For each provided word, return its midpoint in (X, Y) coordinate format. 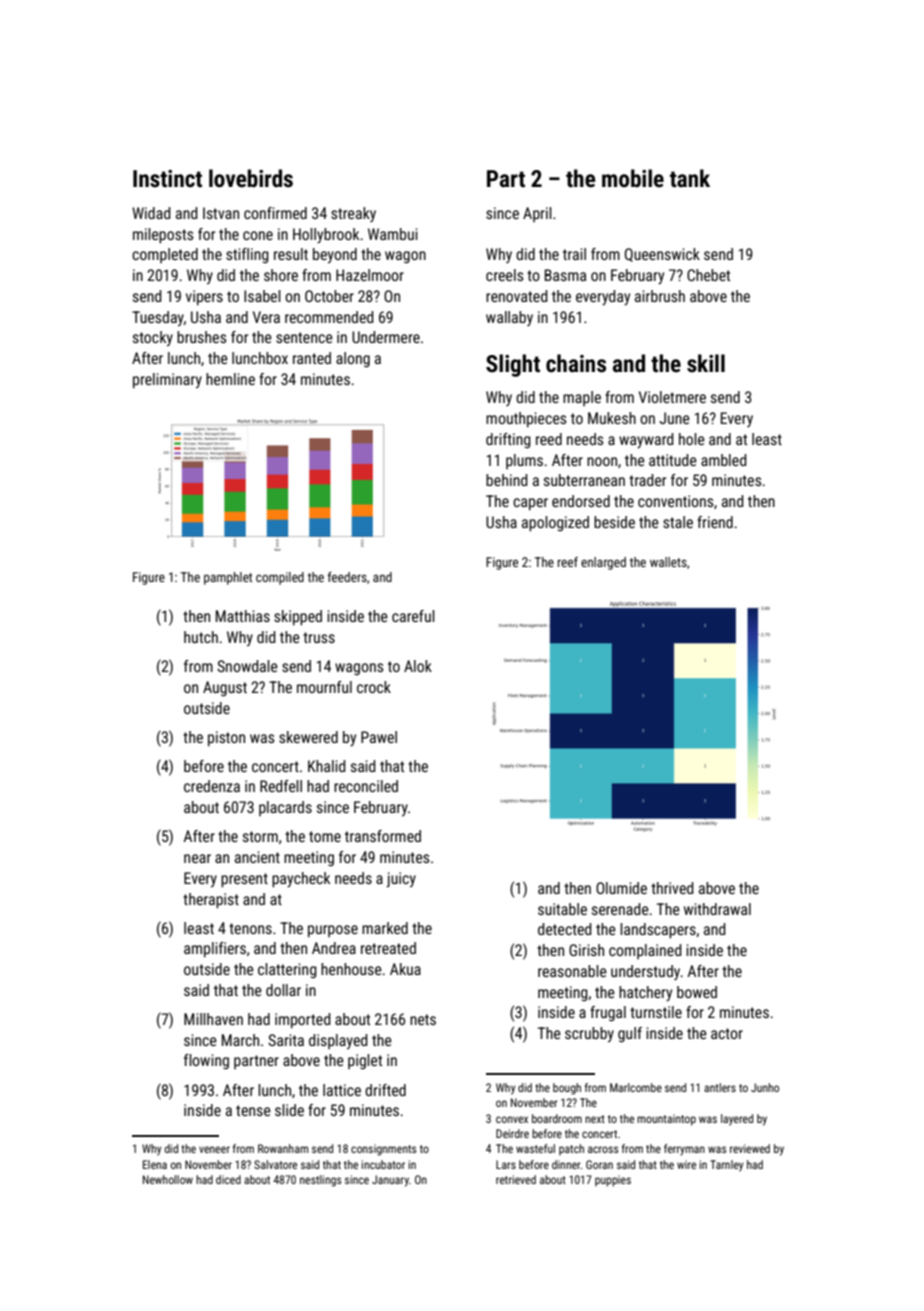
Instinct (167, 179)
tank (690, 178)
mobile (633, 178)
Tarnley (726, 1166)
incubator (383, 1164)
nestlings (320, 1181)
